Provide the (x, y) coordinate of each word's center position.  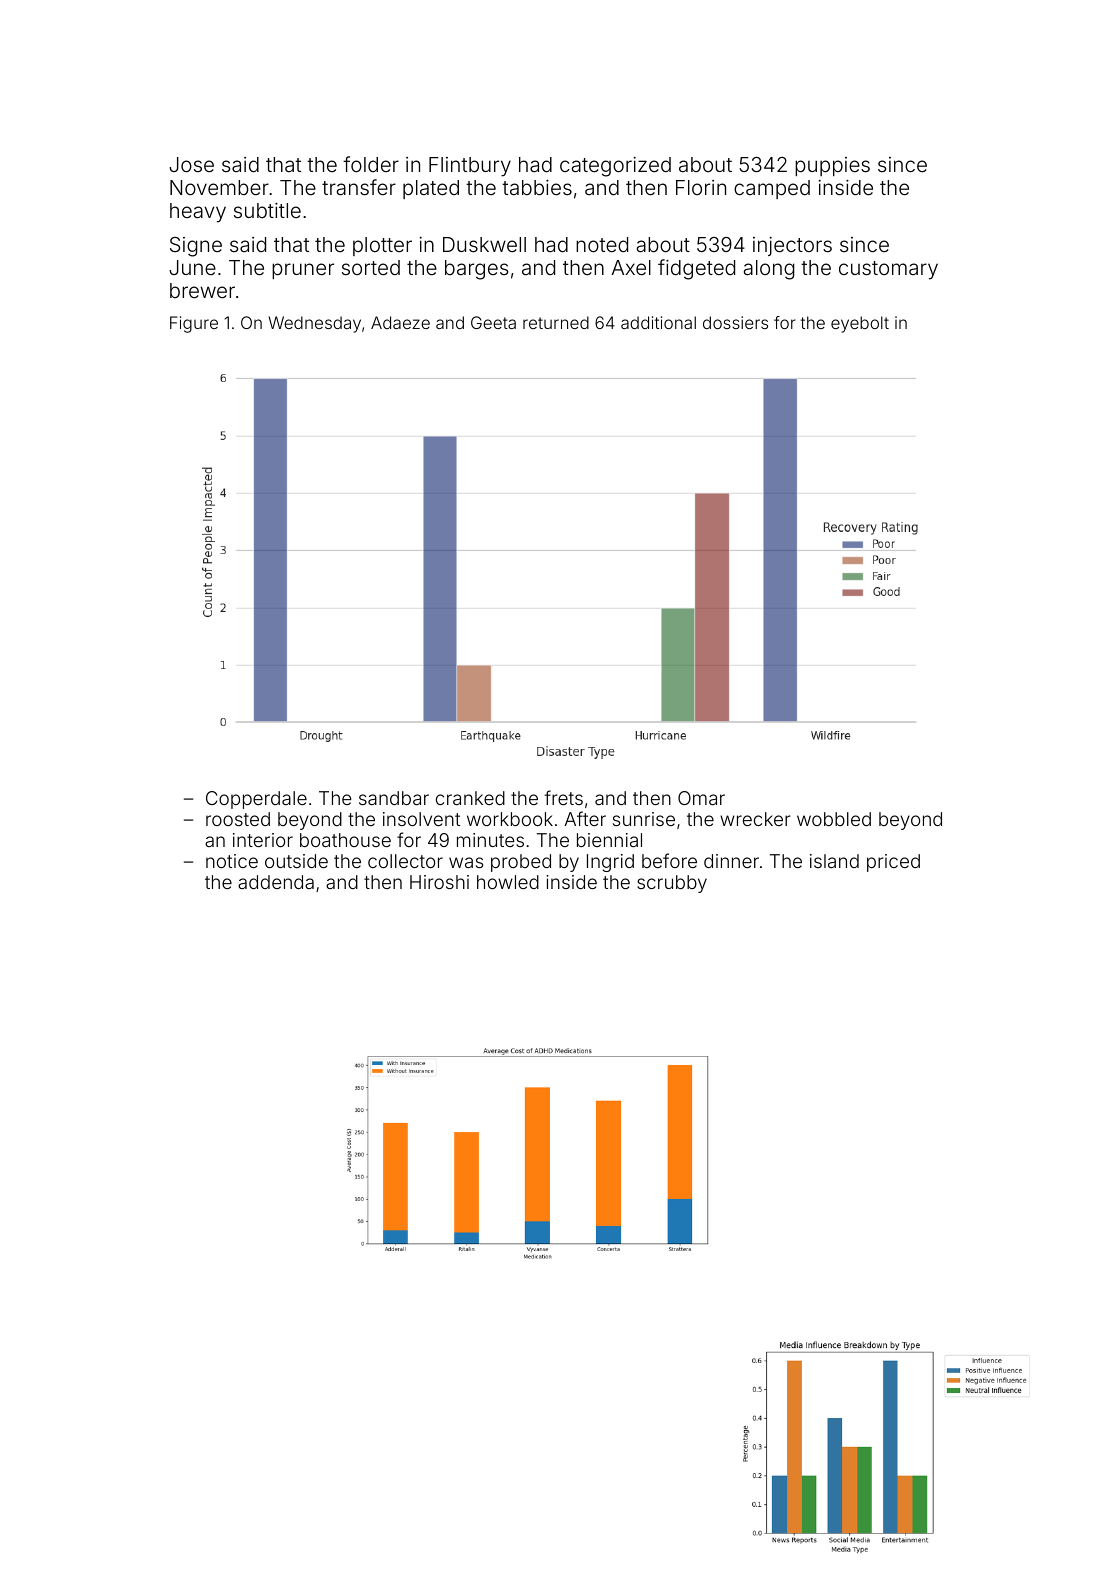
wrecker (755, 819)
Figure (194, 324)
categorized (615, 167)
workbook (510, 819)
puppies (832, 166)
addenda (276, 882)
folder (371, 164)
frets (564, 797)
